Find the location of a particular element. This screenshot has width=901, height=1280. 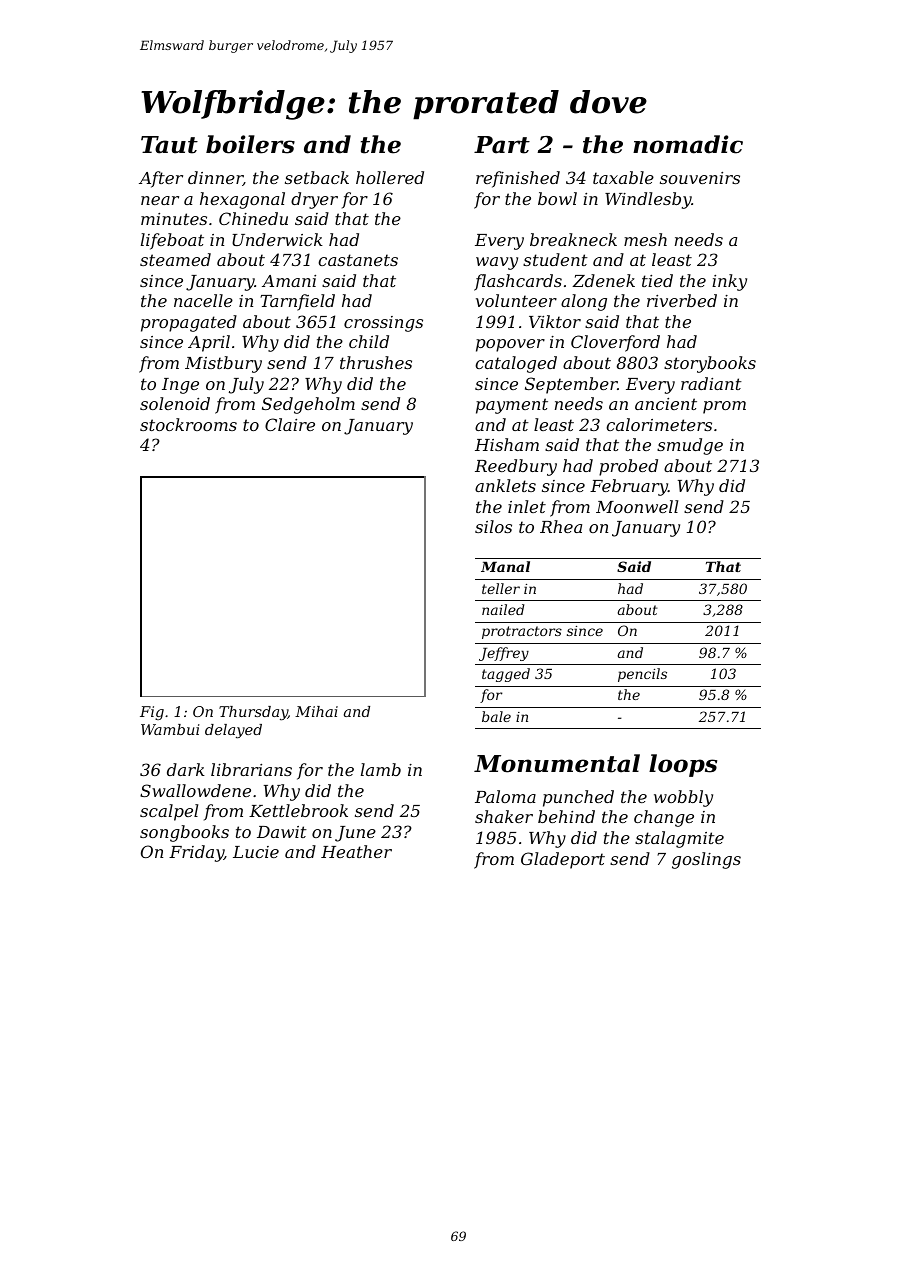

probed is located at coordinates (628, 467).
